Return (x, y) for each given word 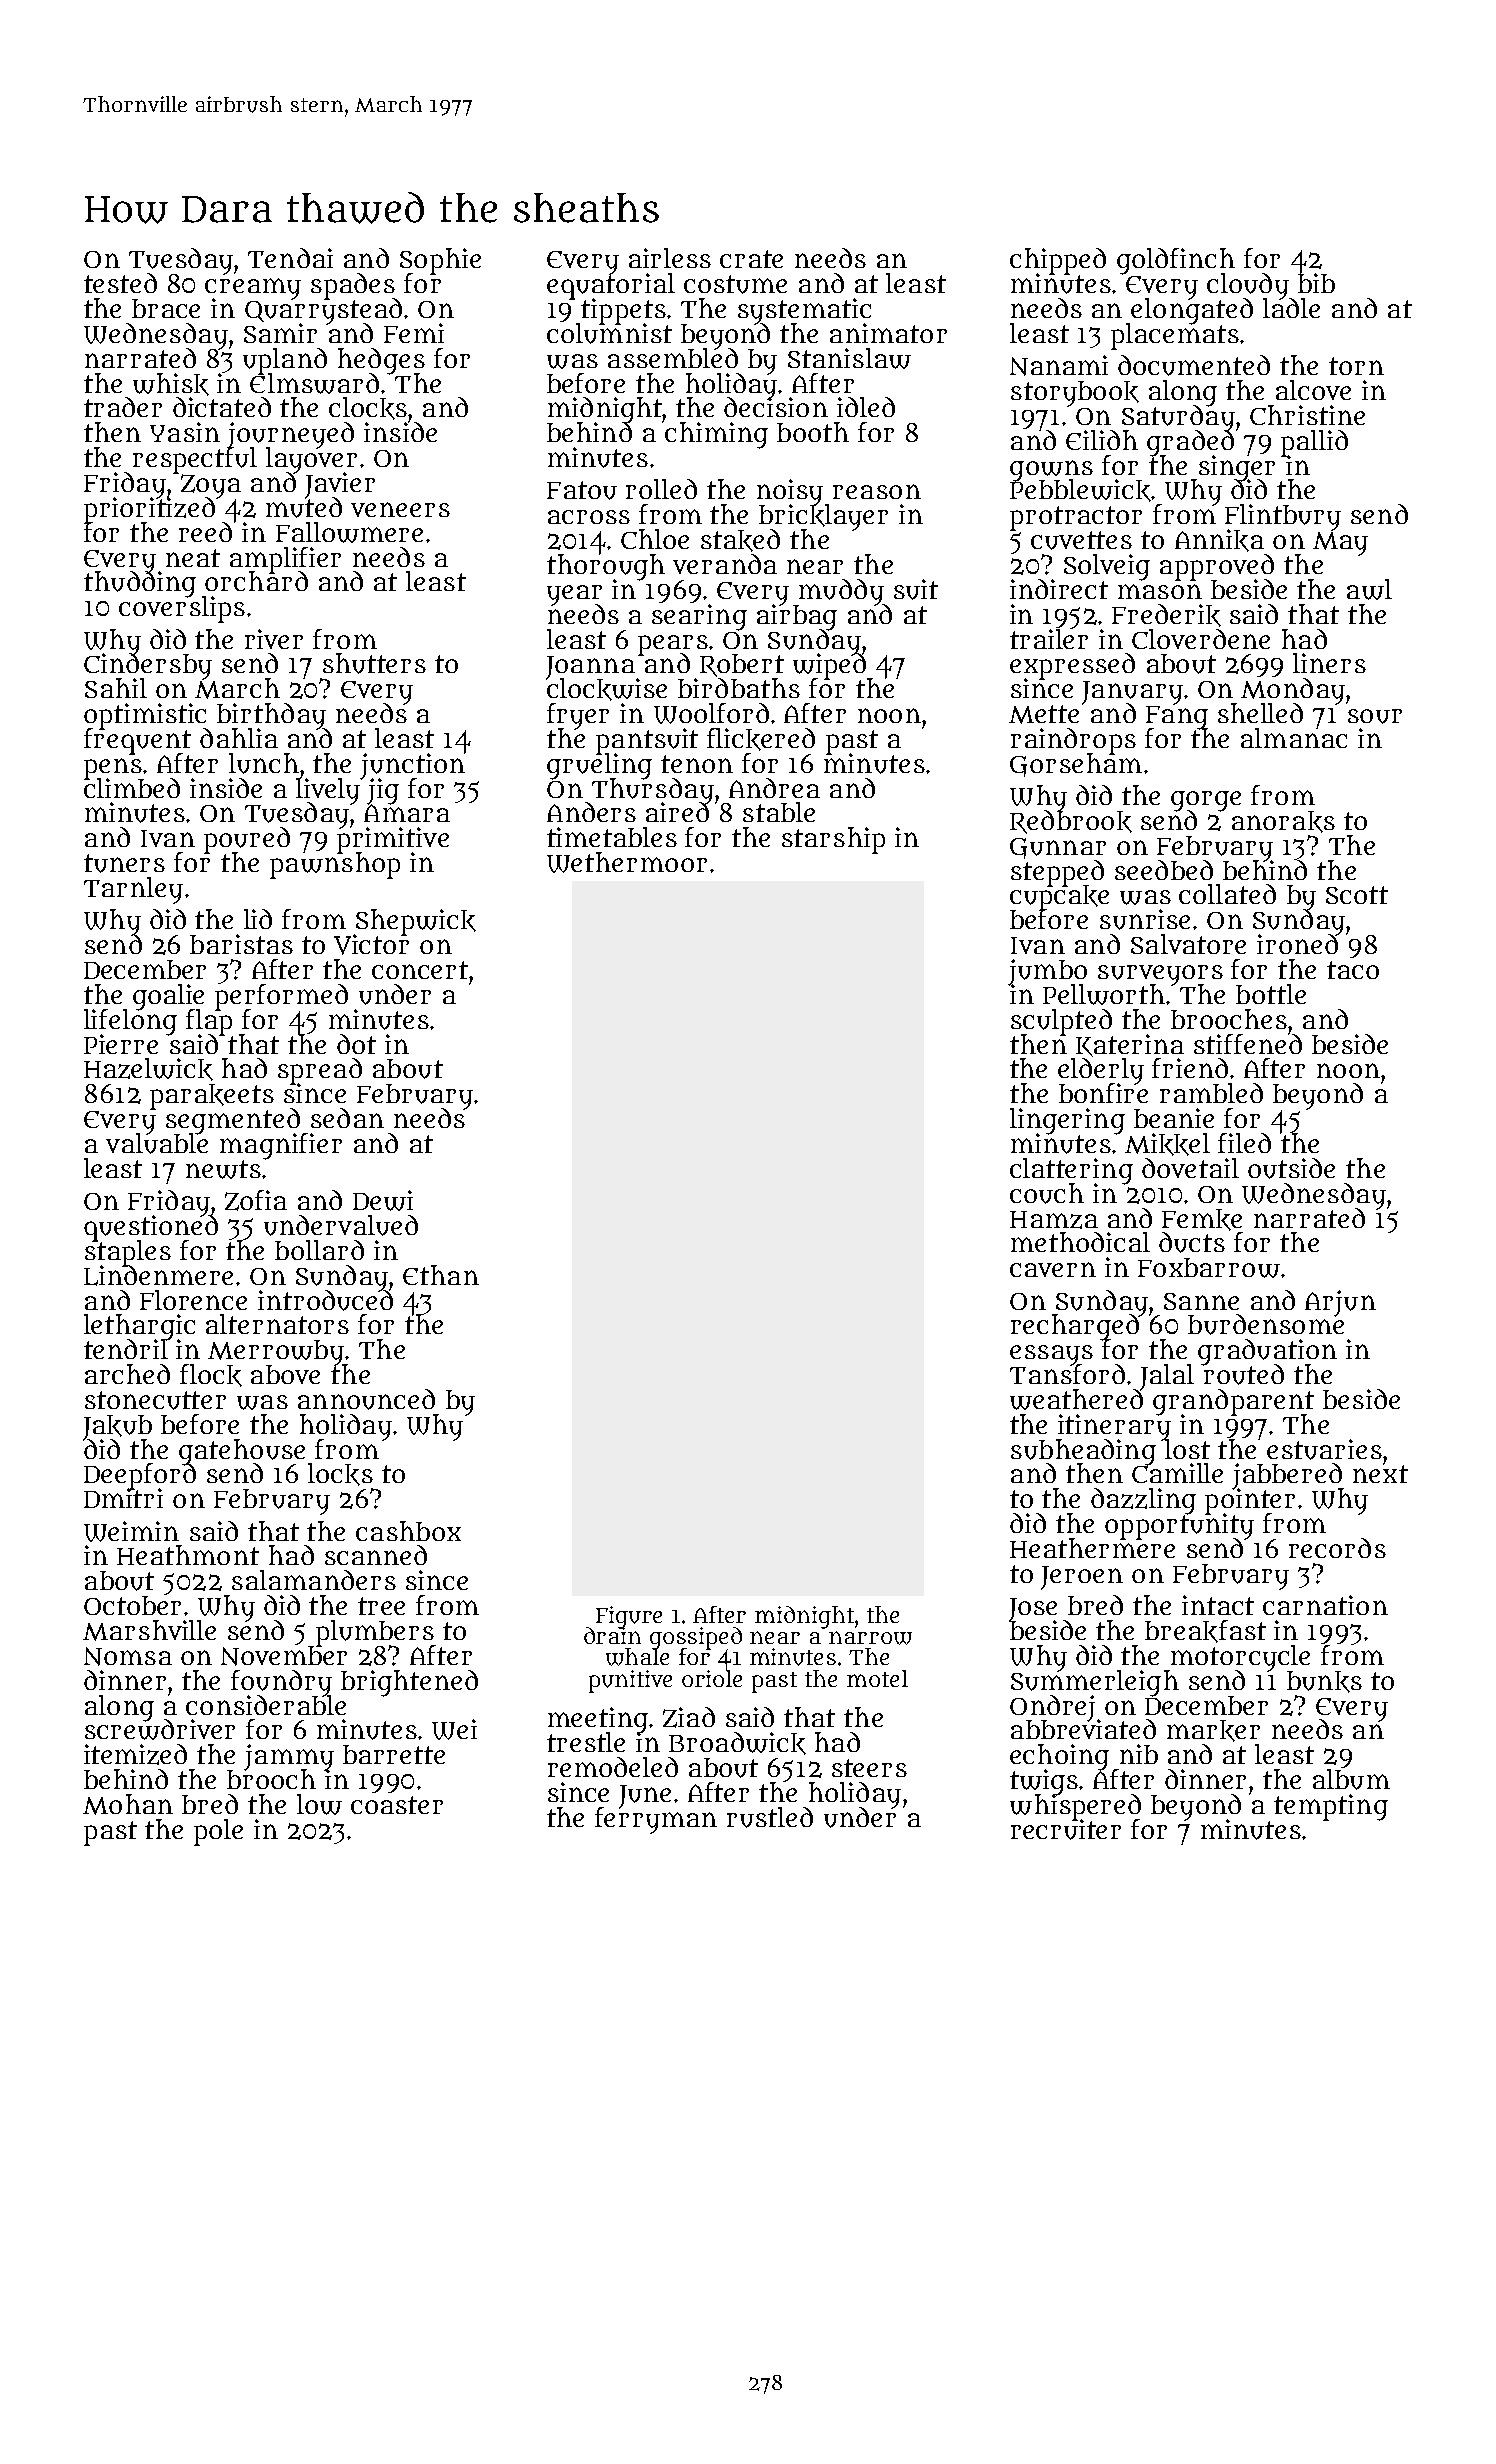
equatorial (611, 286)
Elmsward (314, 383)
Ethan (441, 1275)
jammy (289, 1757)
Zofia (256, 1200)
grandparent (1233, 1402)
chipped (1058, 261)
